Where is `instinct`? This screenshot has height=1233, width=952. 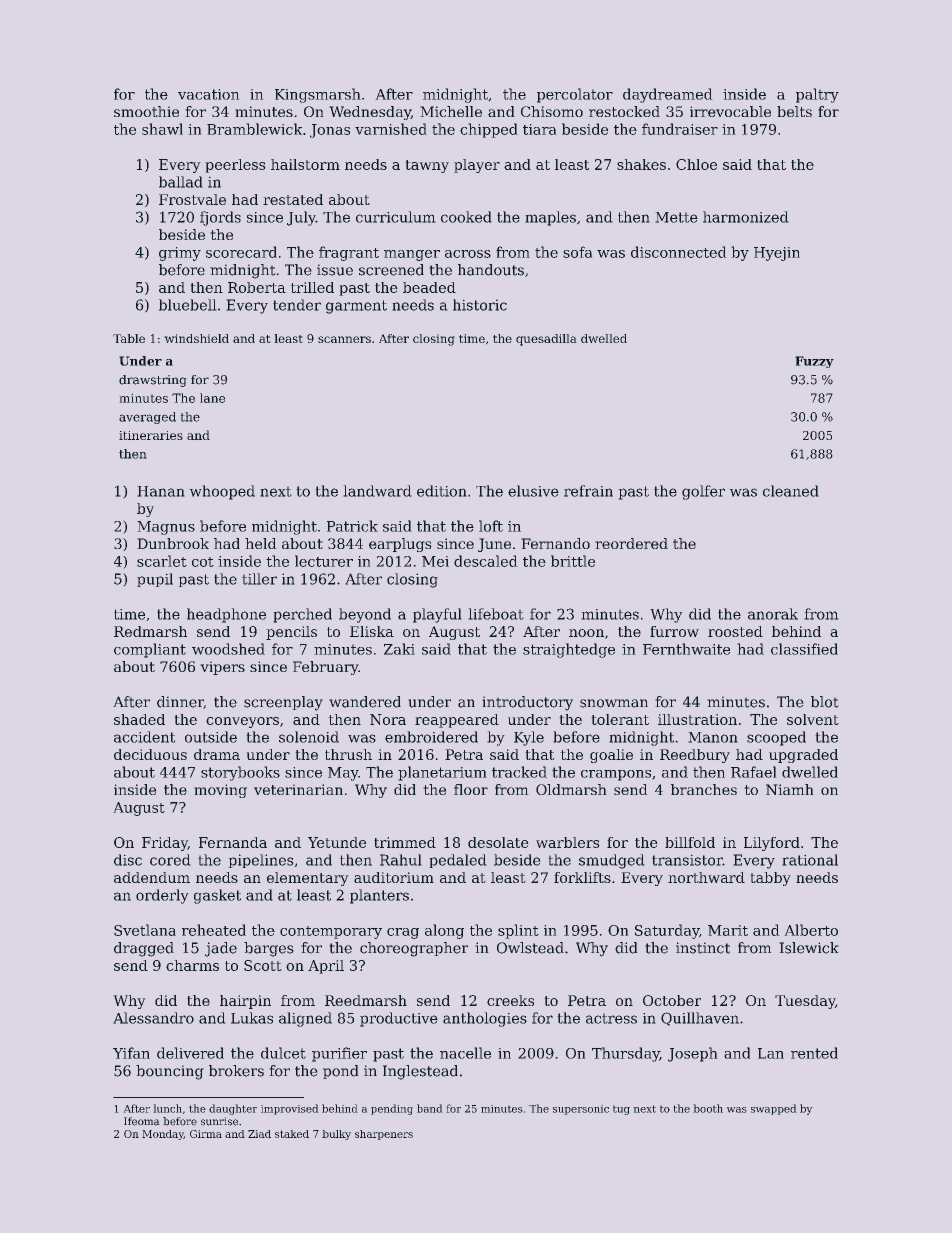 instinct is located at coordinates (703, 948).
